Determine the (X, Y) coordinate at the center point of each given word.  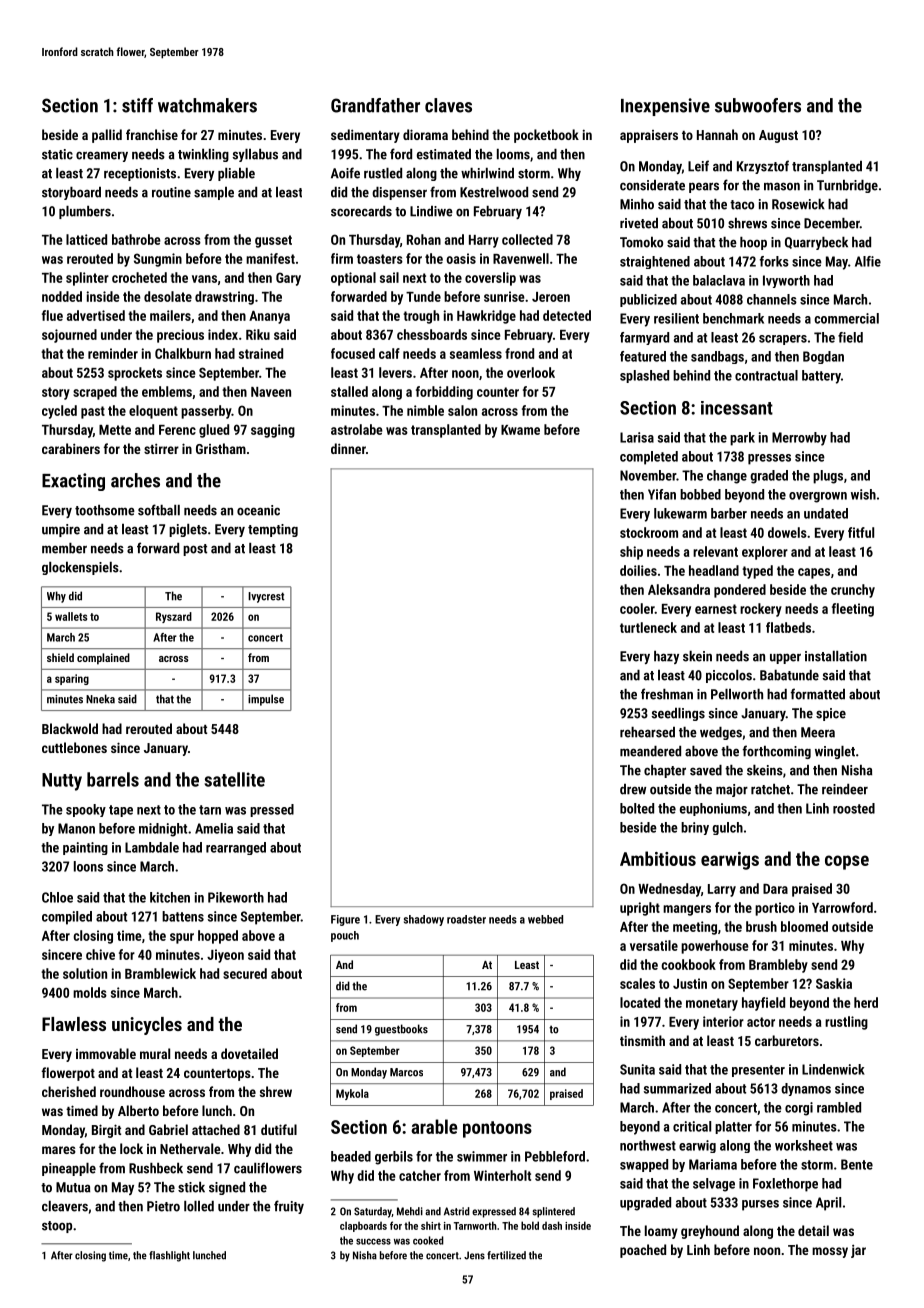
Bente (857, 1164)
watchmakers (207, 105)
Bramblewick (160, 973)
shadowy (424, 920)
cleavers (65, 1206)
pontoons (497, 1129)
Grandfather (375, 105)
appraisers (649, 136)
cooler (637, 608)
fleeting (853, 610)
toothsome (105, 510)
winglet (835, 752)
